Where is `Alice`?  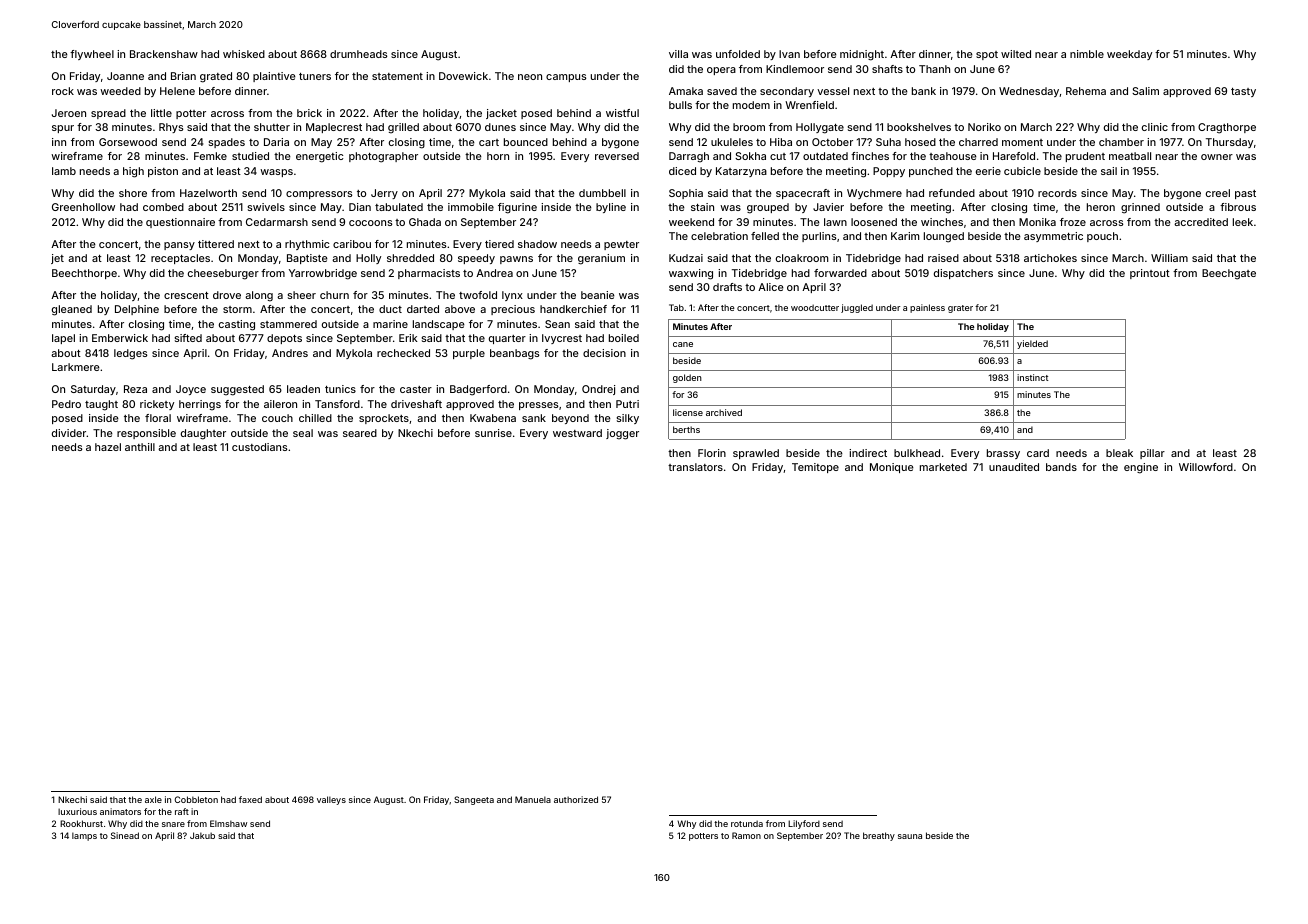 Alice is located at coordinates (771, 287).
